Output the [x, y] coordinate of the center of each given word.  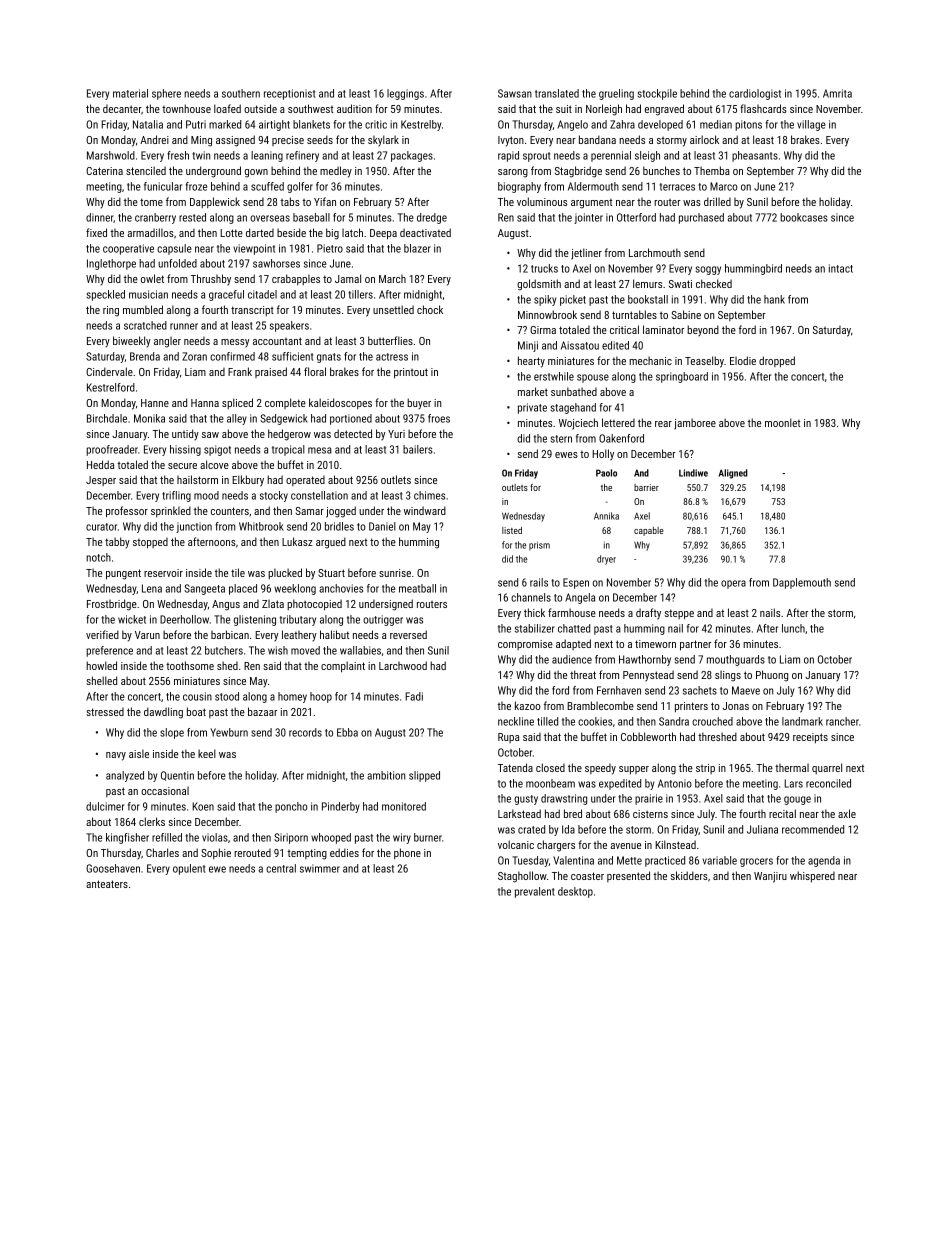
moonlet [782, 422]
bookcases [804, 217]
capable [649, 531]
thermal [792, 767]
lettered [618, 422]
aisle [139, 753]
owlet [152, 278]
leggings [405, 94]
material [130, 93]
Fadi [414, 696]
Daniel [382, 526]
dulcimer [105, 806]
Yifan [325, 201]
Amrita [837, 93]
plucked [285, 573]
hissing [185, 450]
